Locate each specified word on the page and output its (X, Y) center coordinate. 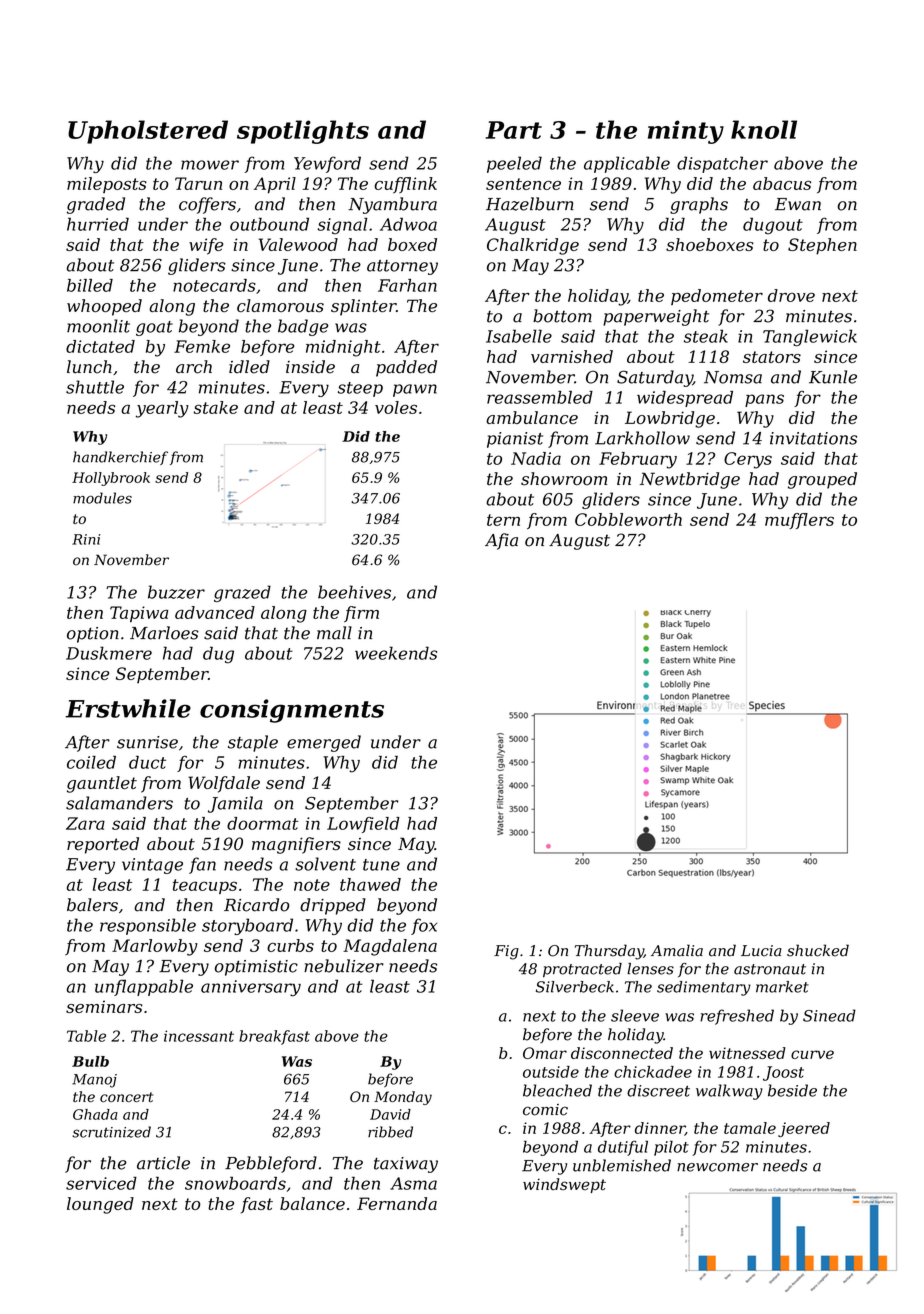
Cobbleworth (628, 519)
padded (406, 368)
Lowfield (363, 825)
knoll (764, 129)
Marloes (164, 633)
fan (202, 865)
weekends (396, 653)
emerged (324, 743)
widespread (685, 399)
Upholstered (148, 132)
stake (216, 407)
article (163, 1163)
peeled (514, 164)
